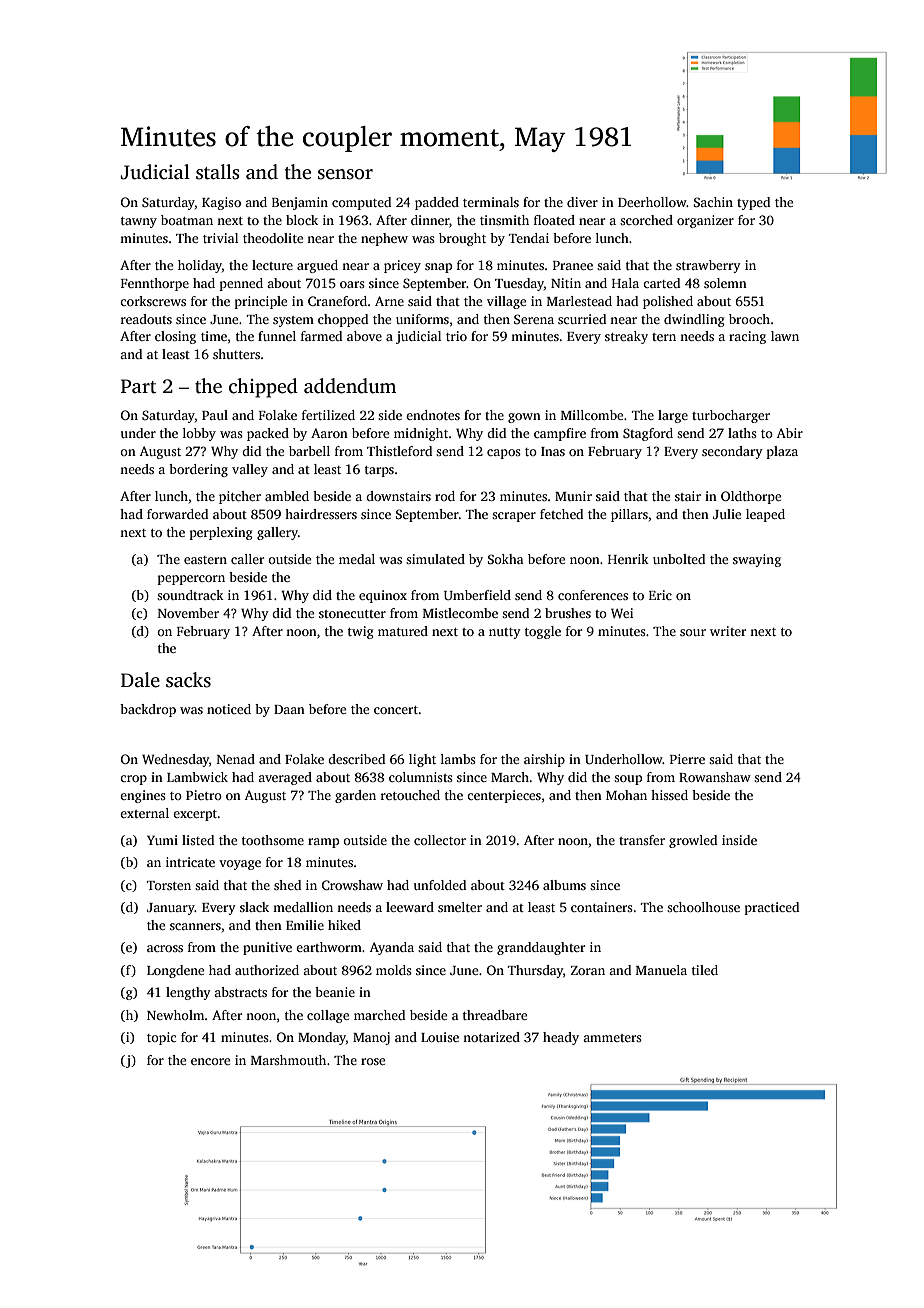 The width and height of the image is (924, 1308). I want to click on theodolite, so click(273, 238).
